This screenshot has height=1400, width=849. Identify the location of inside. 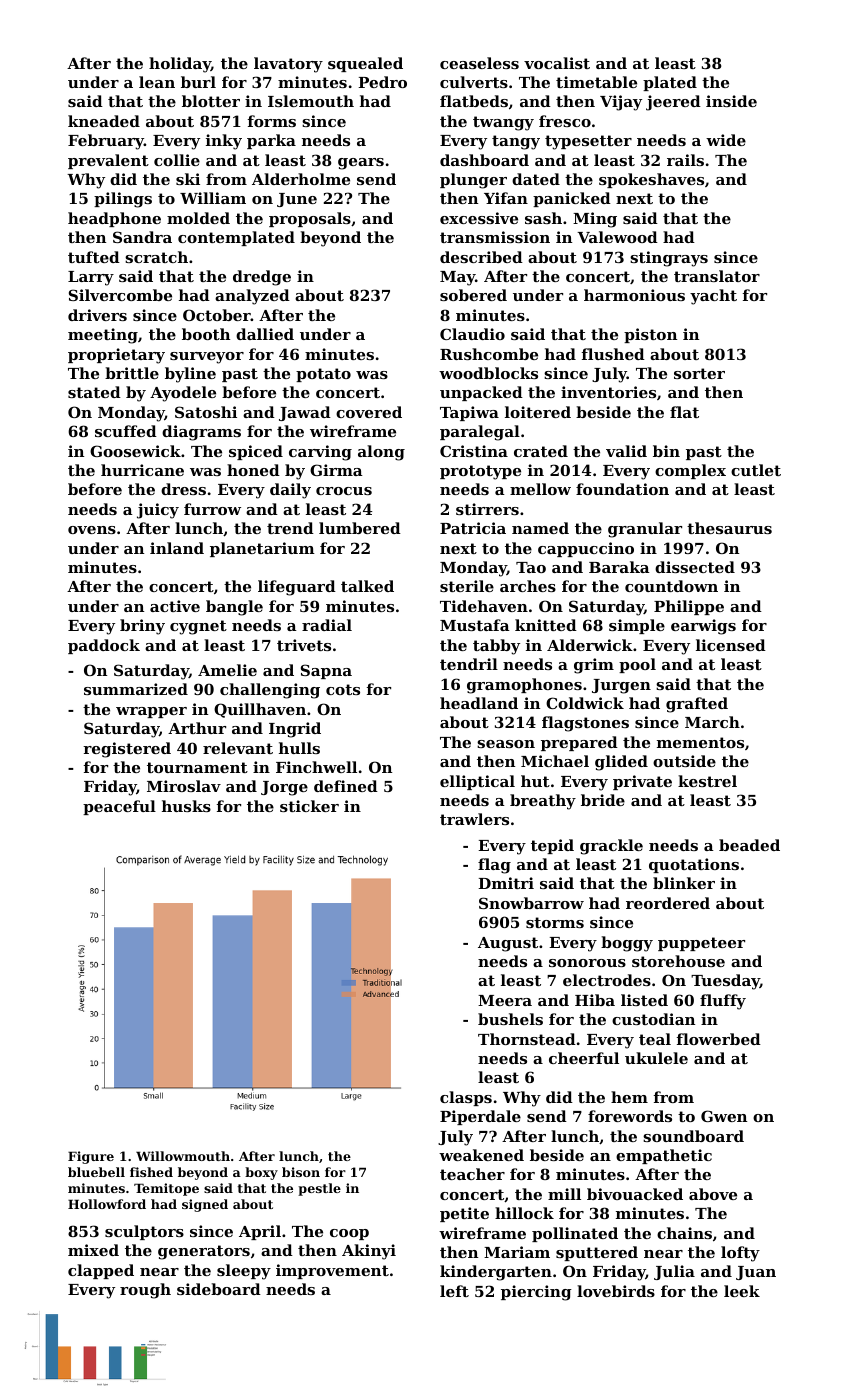
(731, 101).
